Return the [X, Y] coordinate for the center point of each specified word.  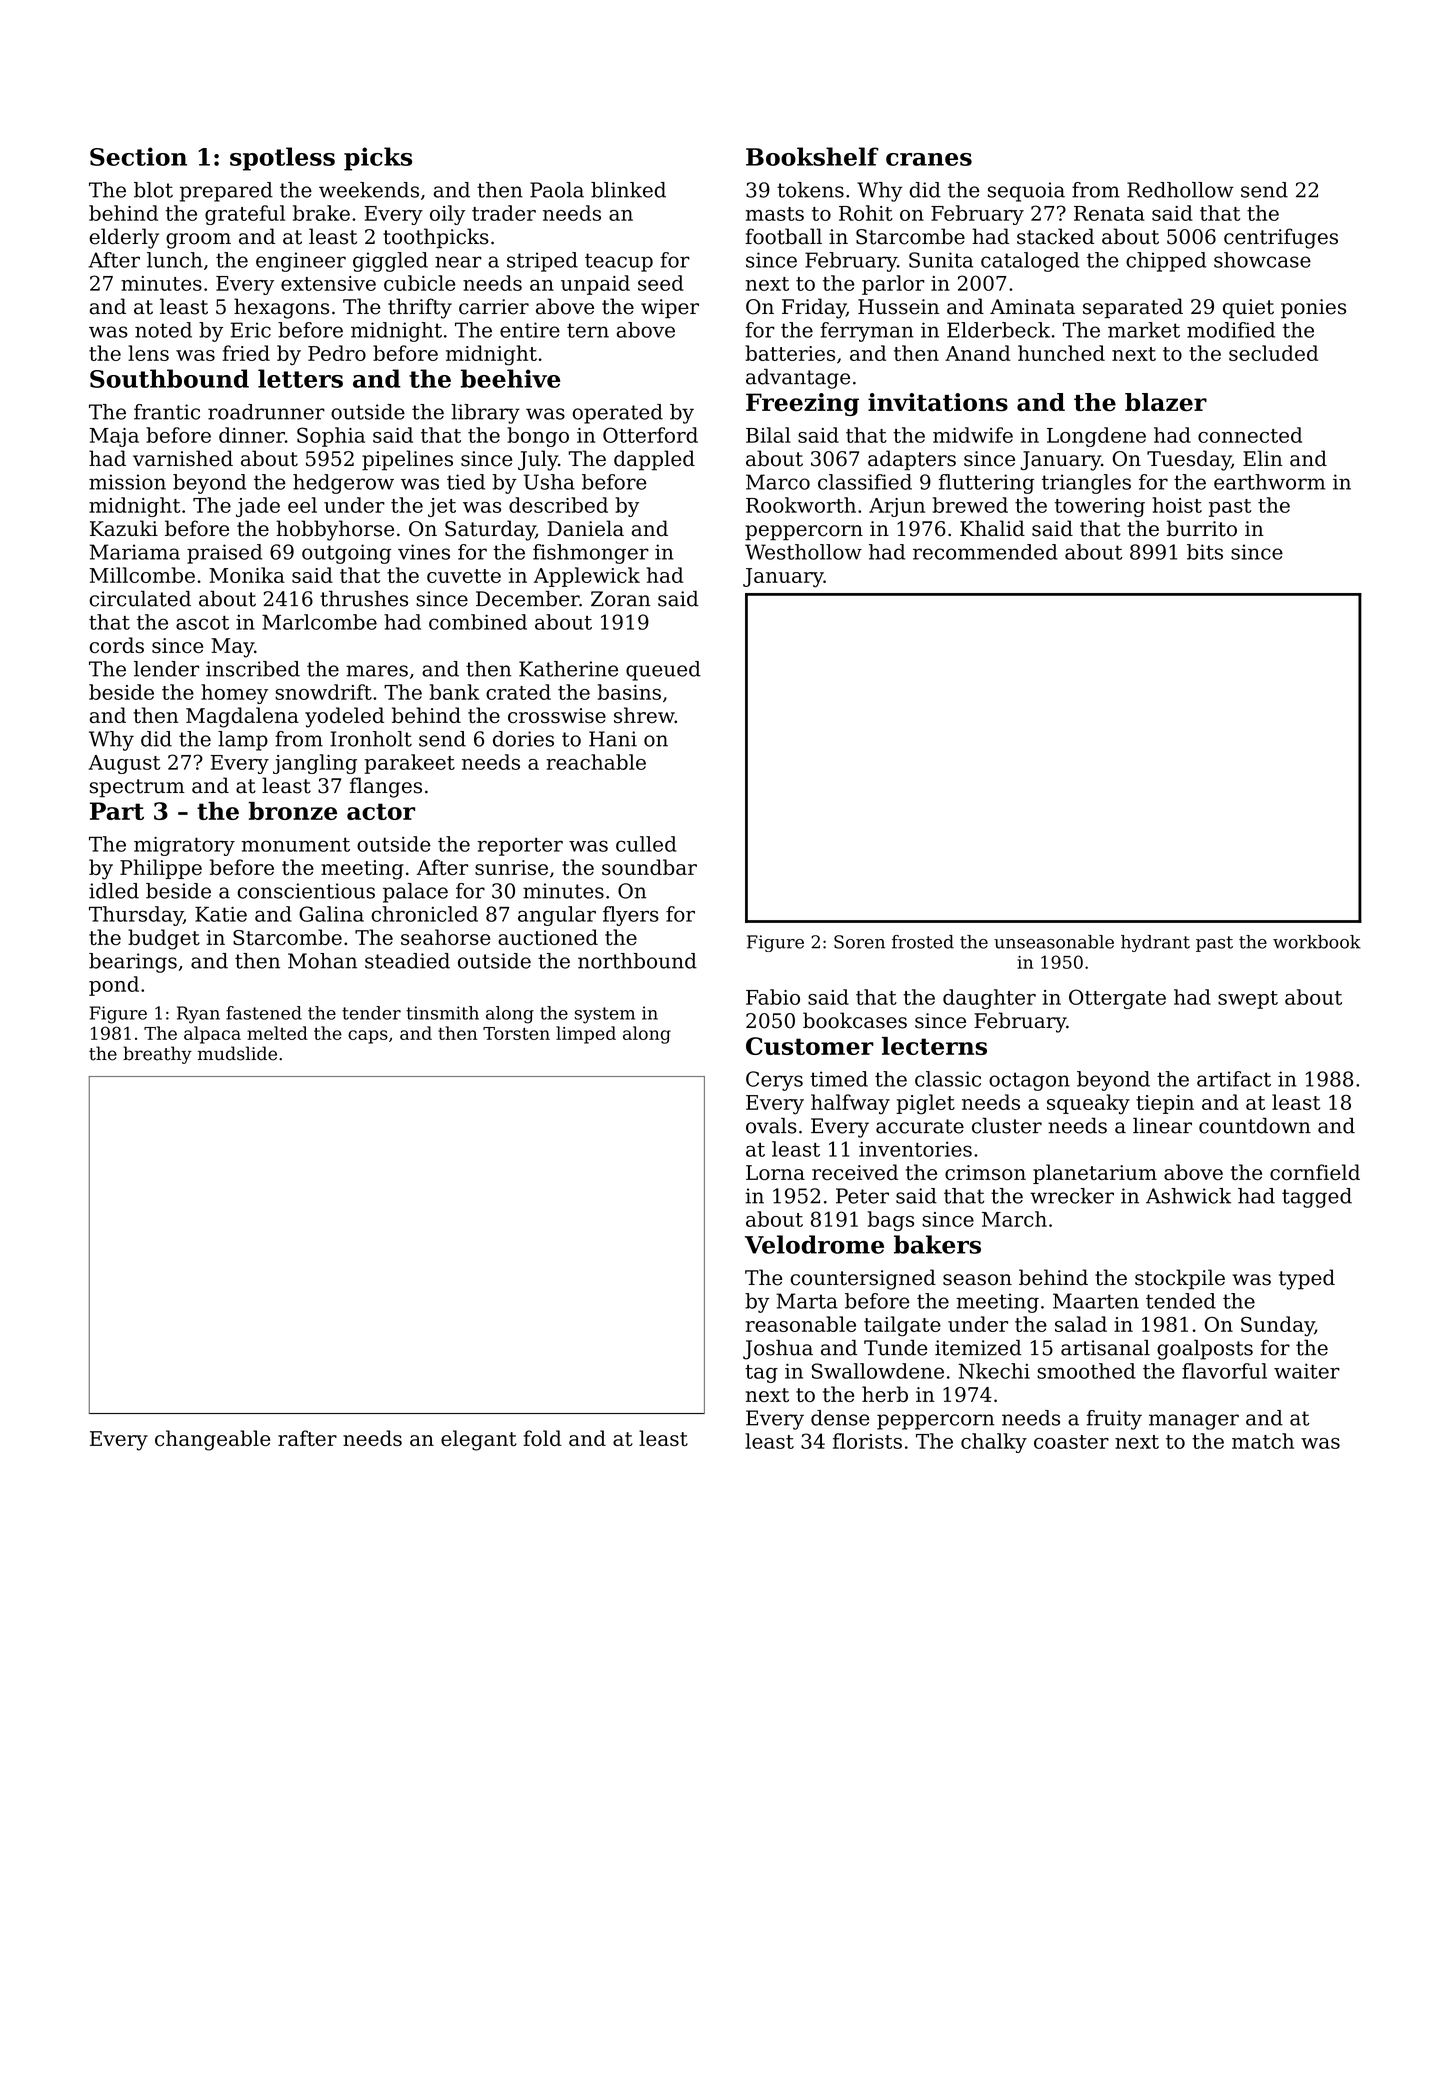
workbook [1317, 942]
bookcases [855, 1020]
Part [117, 811]
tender [371, 1013]
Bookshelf [812, 156]
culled [646, 844]
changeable [212, 1440]
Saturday [490, 530]
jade [258, 507]
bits [1205, 552]
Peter [862, 1196]
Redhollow [1180, 190]
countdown [1255, 1126]
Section [138, 156]
